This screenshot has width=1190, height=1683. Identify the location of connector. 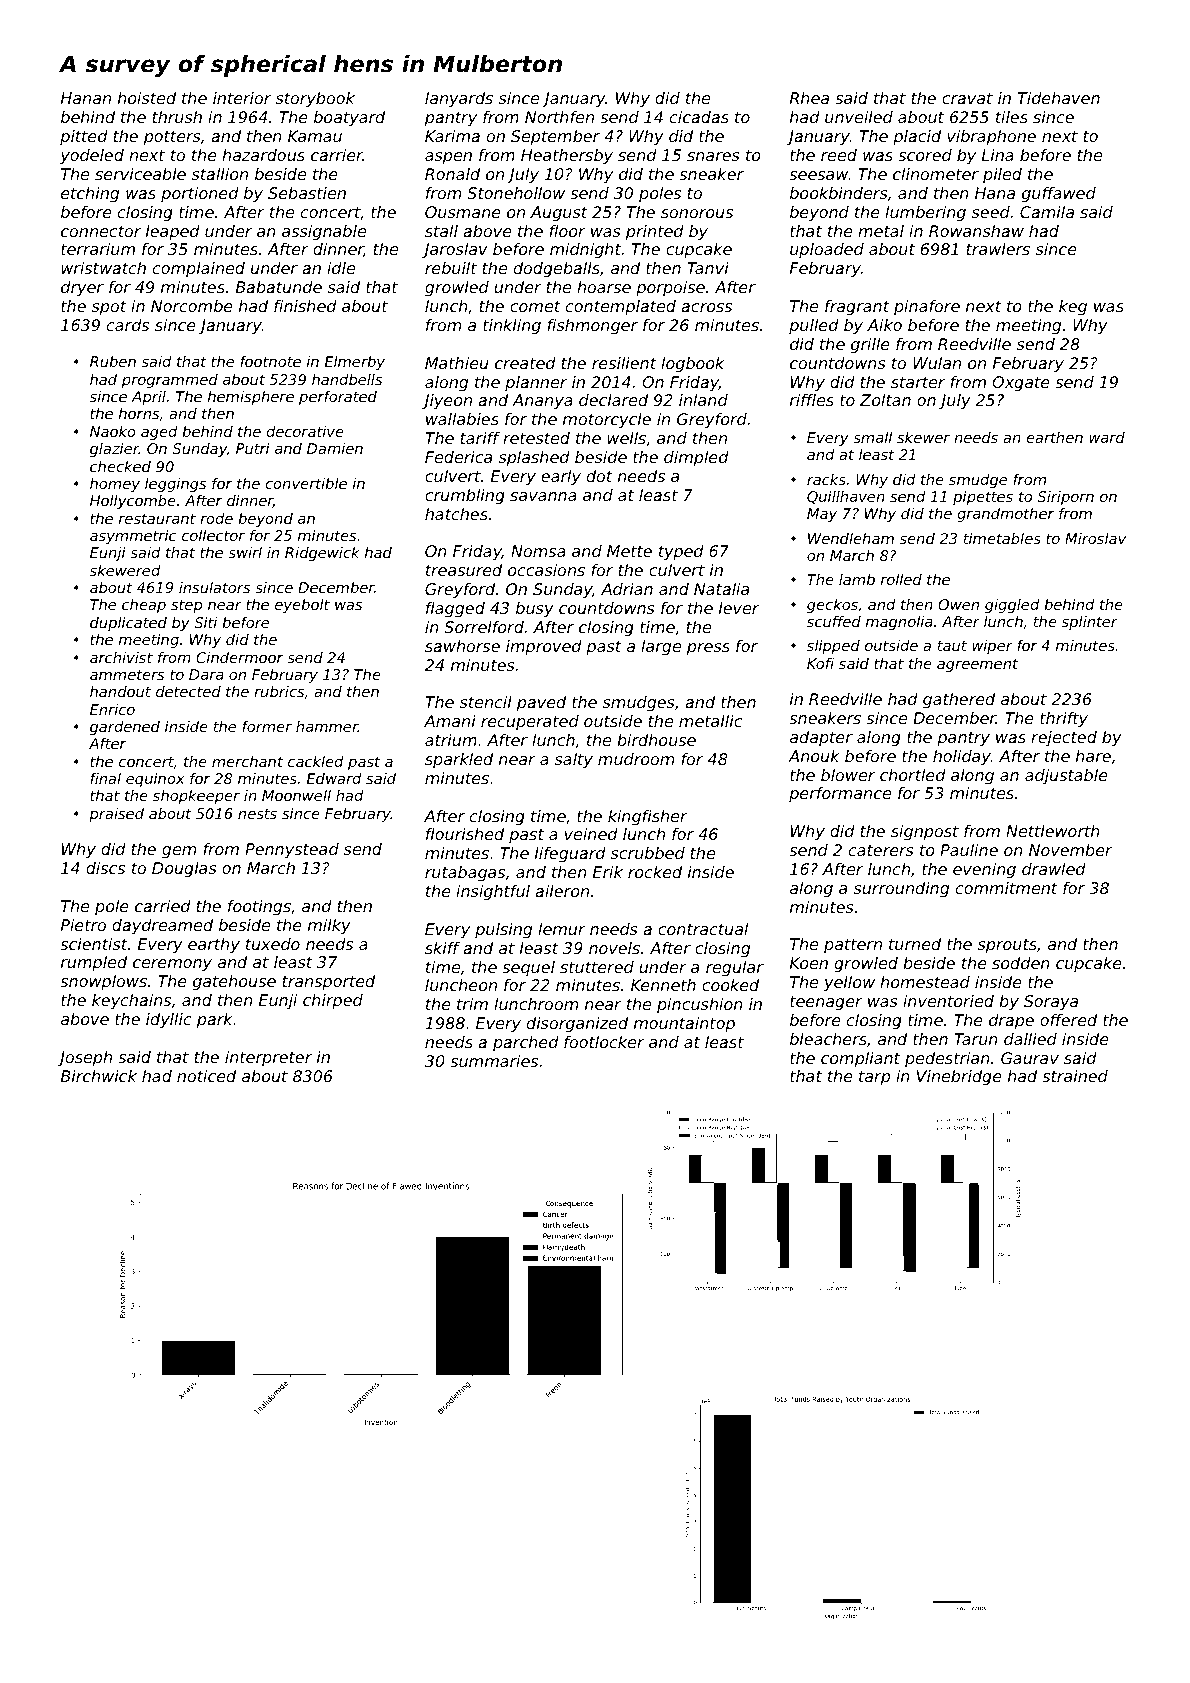
(101, 231).
